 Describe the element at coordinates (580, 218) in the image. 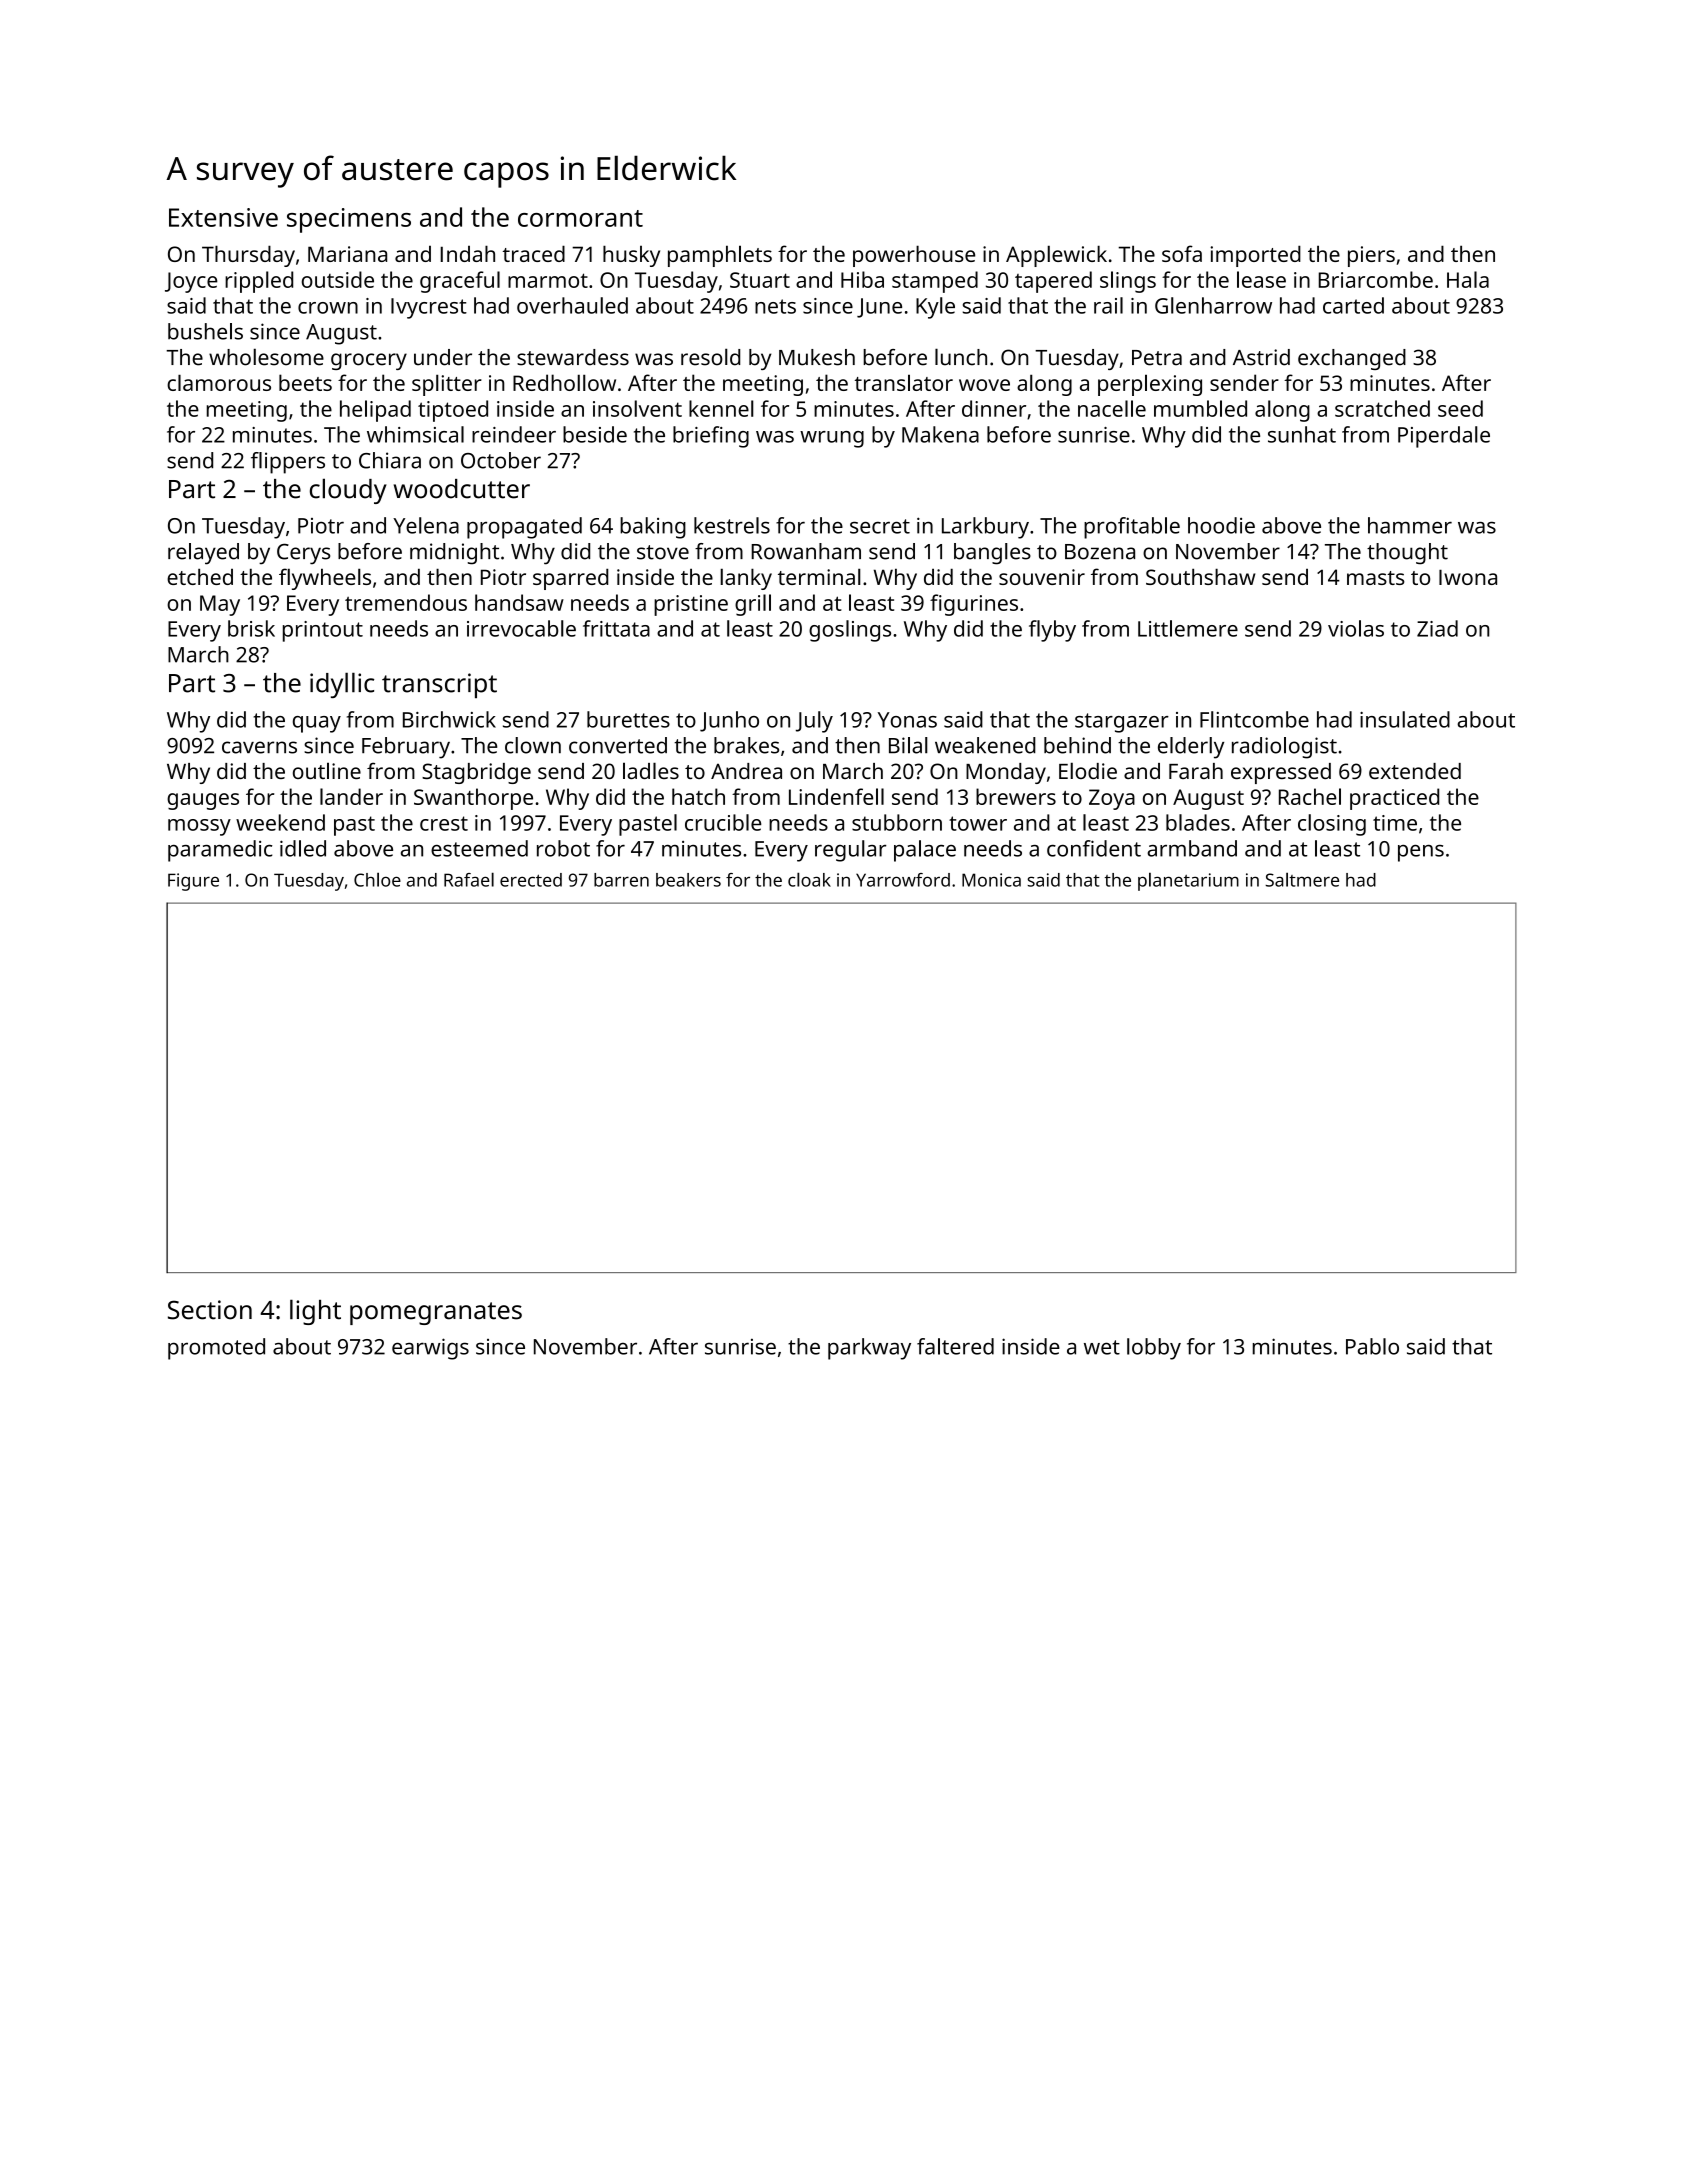

I see `cormorant` at that location.
